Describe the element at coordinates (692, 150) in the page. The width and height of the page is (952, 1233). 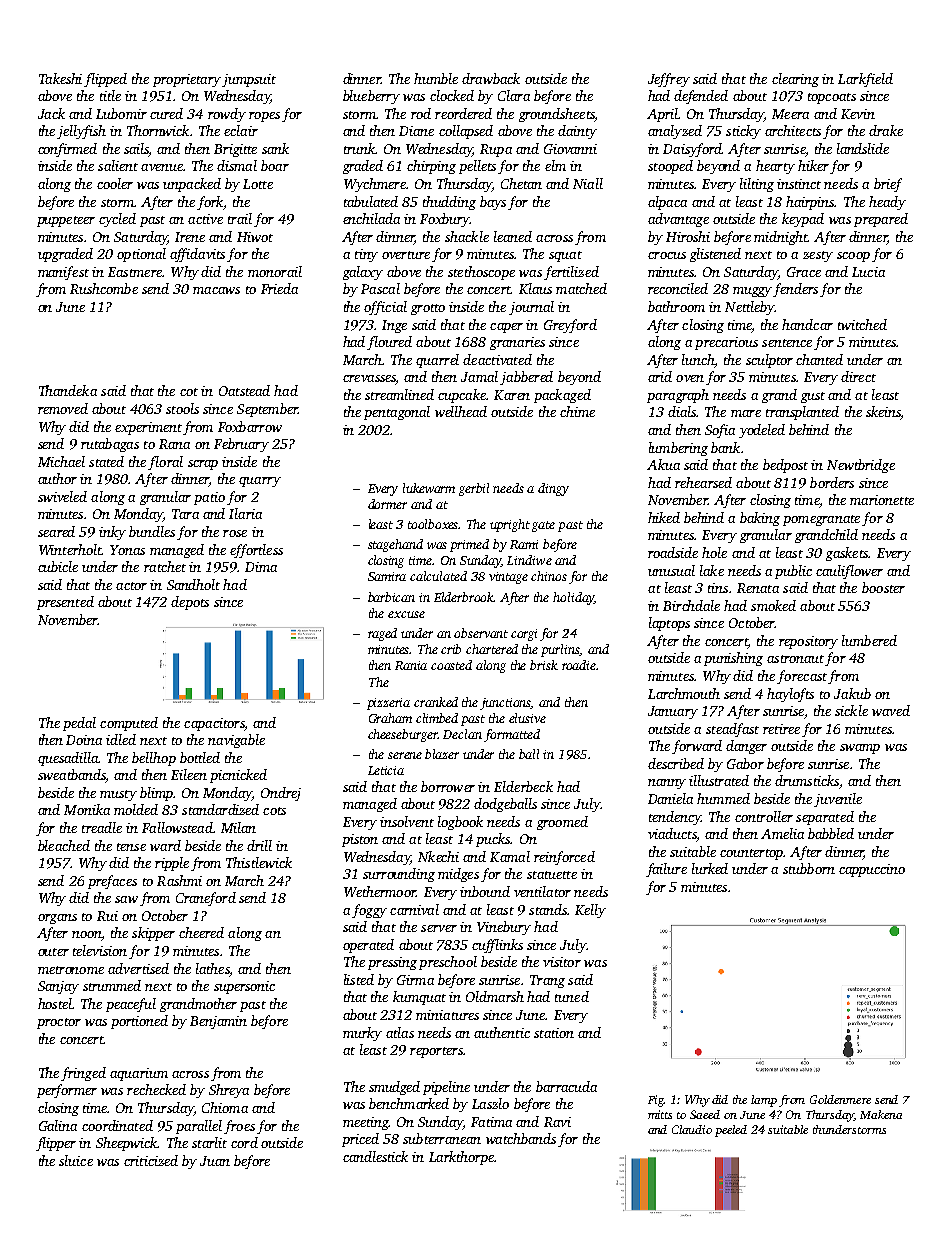
I see `Daisyford` at that location.
